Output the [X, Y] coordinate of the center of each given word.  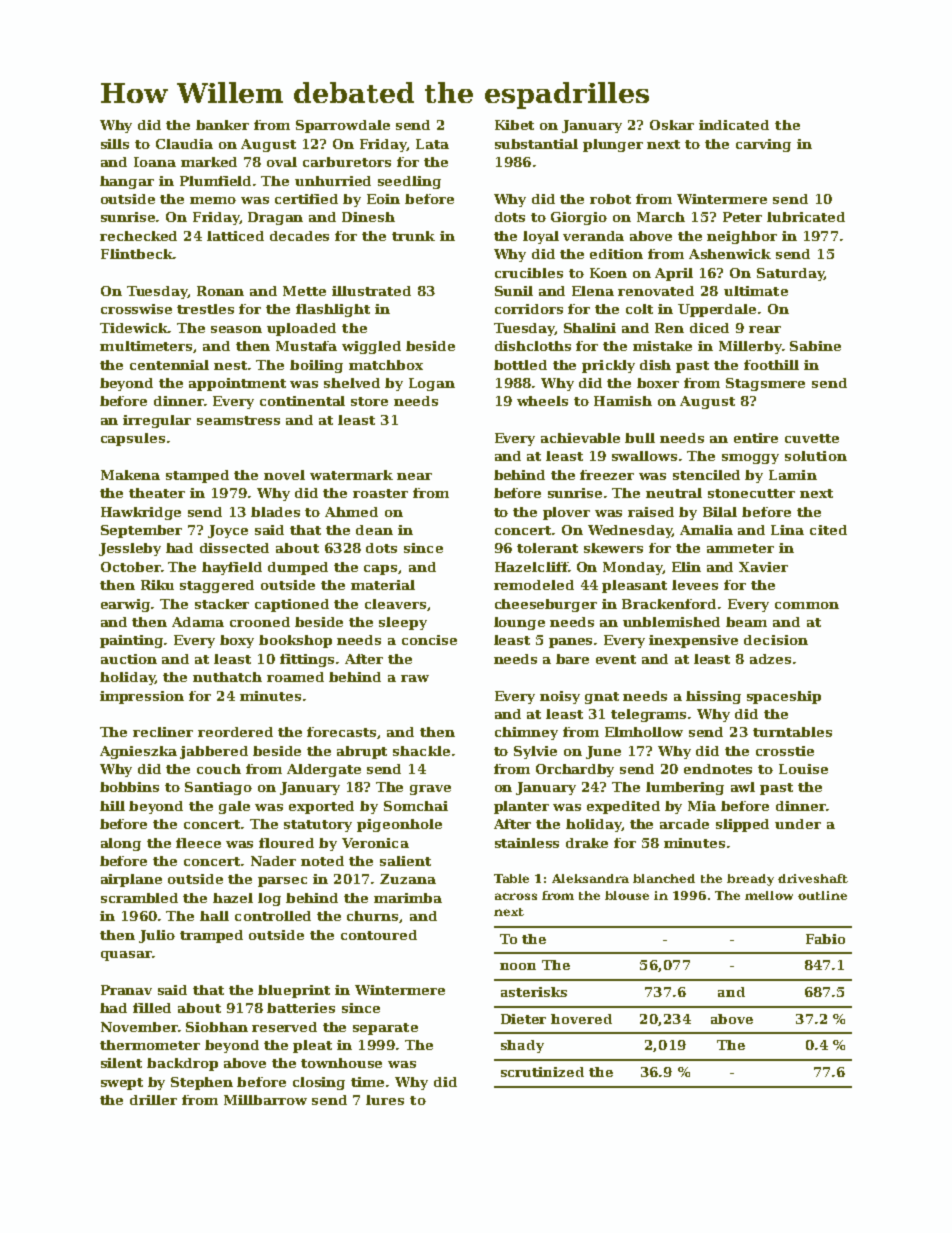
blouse [627, 895]
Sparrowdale [343, 126]
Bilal [720, 512]
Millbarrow [265, 1100]
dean [374, 530]
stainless [527, 843]
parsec [282, 882]
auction [129, 659]
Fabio [825, 939]
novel [284, 475]
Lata [432, 144]
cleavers [395, 604]
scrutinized [542, 1072]
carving [763, 145]
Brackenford [669, 604]
